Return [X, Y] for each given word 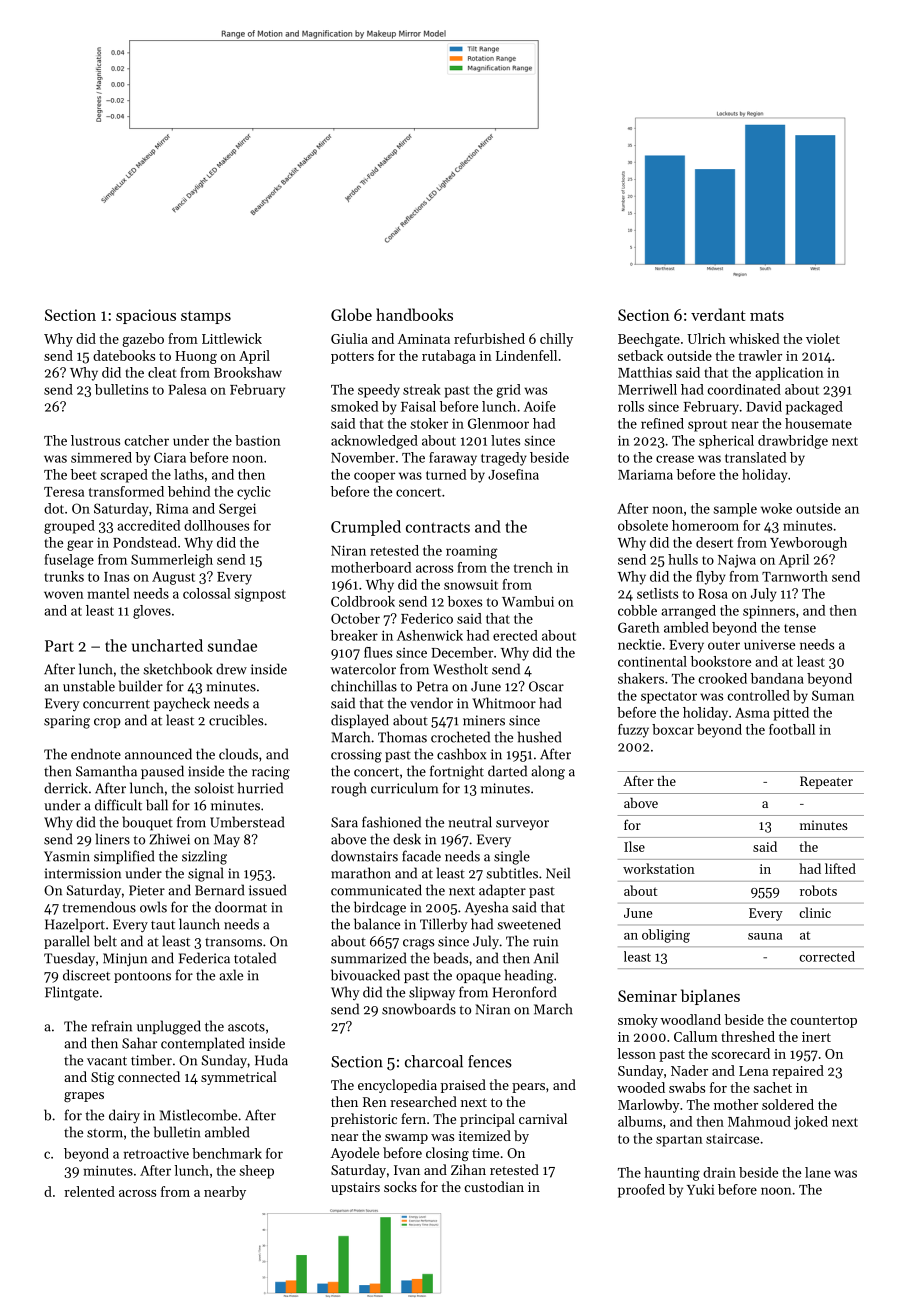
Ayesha [486, 908]
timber [151, 1060]
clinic [815, 912]
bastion [258, 440]
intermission [82, 873]
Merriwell [647, 389]
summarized [368, 958]
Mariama [645, 475]
